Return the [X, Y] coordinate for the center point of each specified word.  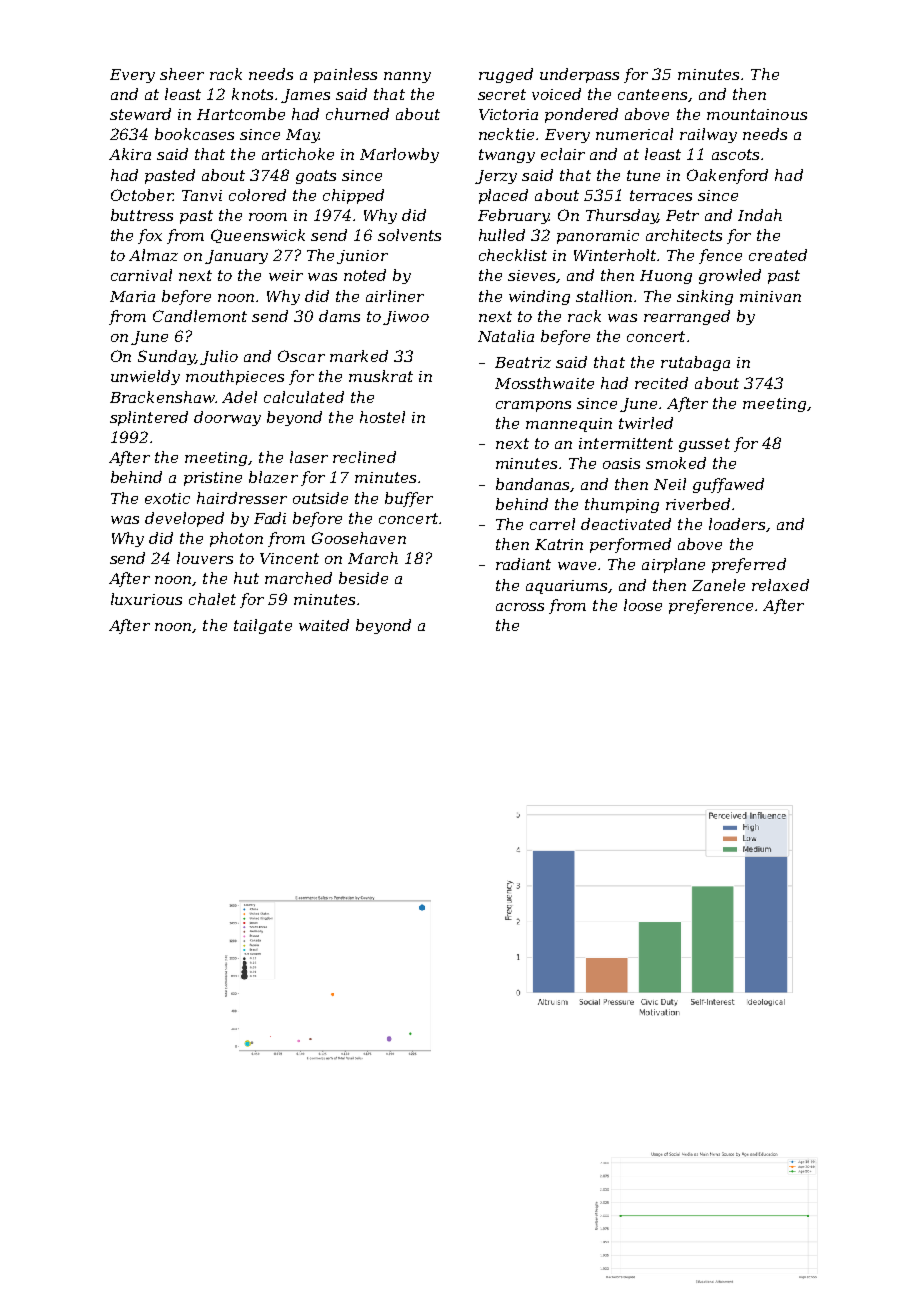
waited [324, 625]
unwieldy [145, 377]
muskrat [381, 376]
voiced [556, 94]
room [268, 217]
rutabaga [695, 363]
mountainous [757, 114]
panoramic [598, 237]
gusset [704, 445]
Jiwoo [406, 318]
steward [140, 114]
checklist [513, 255]
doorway [227, 418]
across [520, 607]
